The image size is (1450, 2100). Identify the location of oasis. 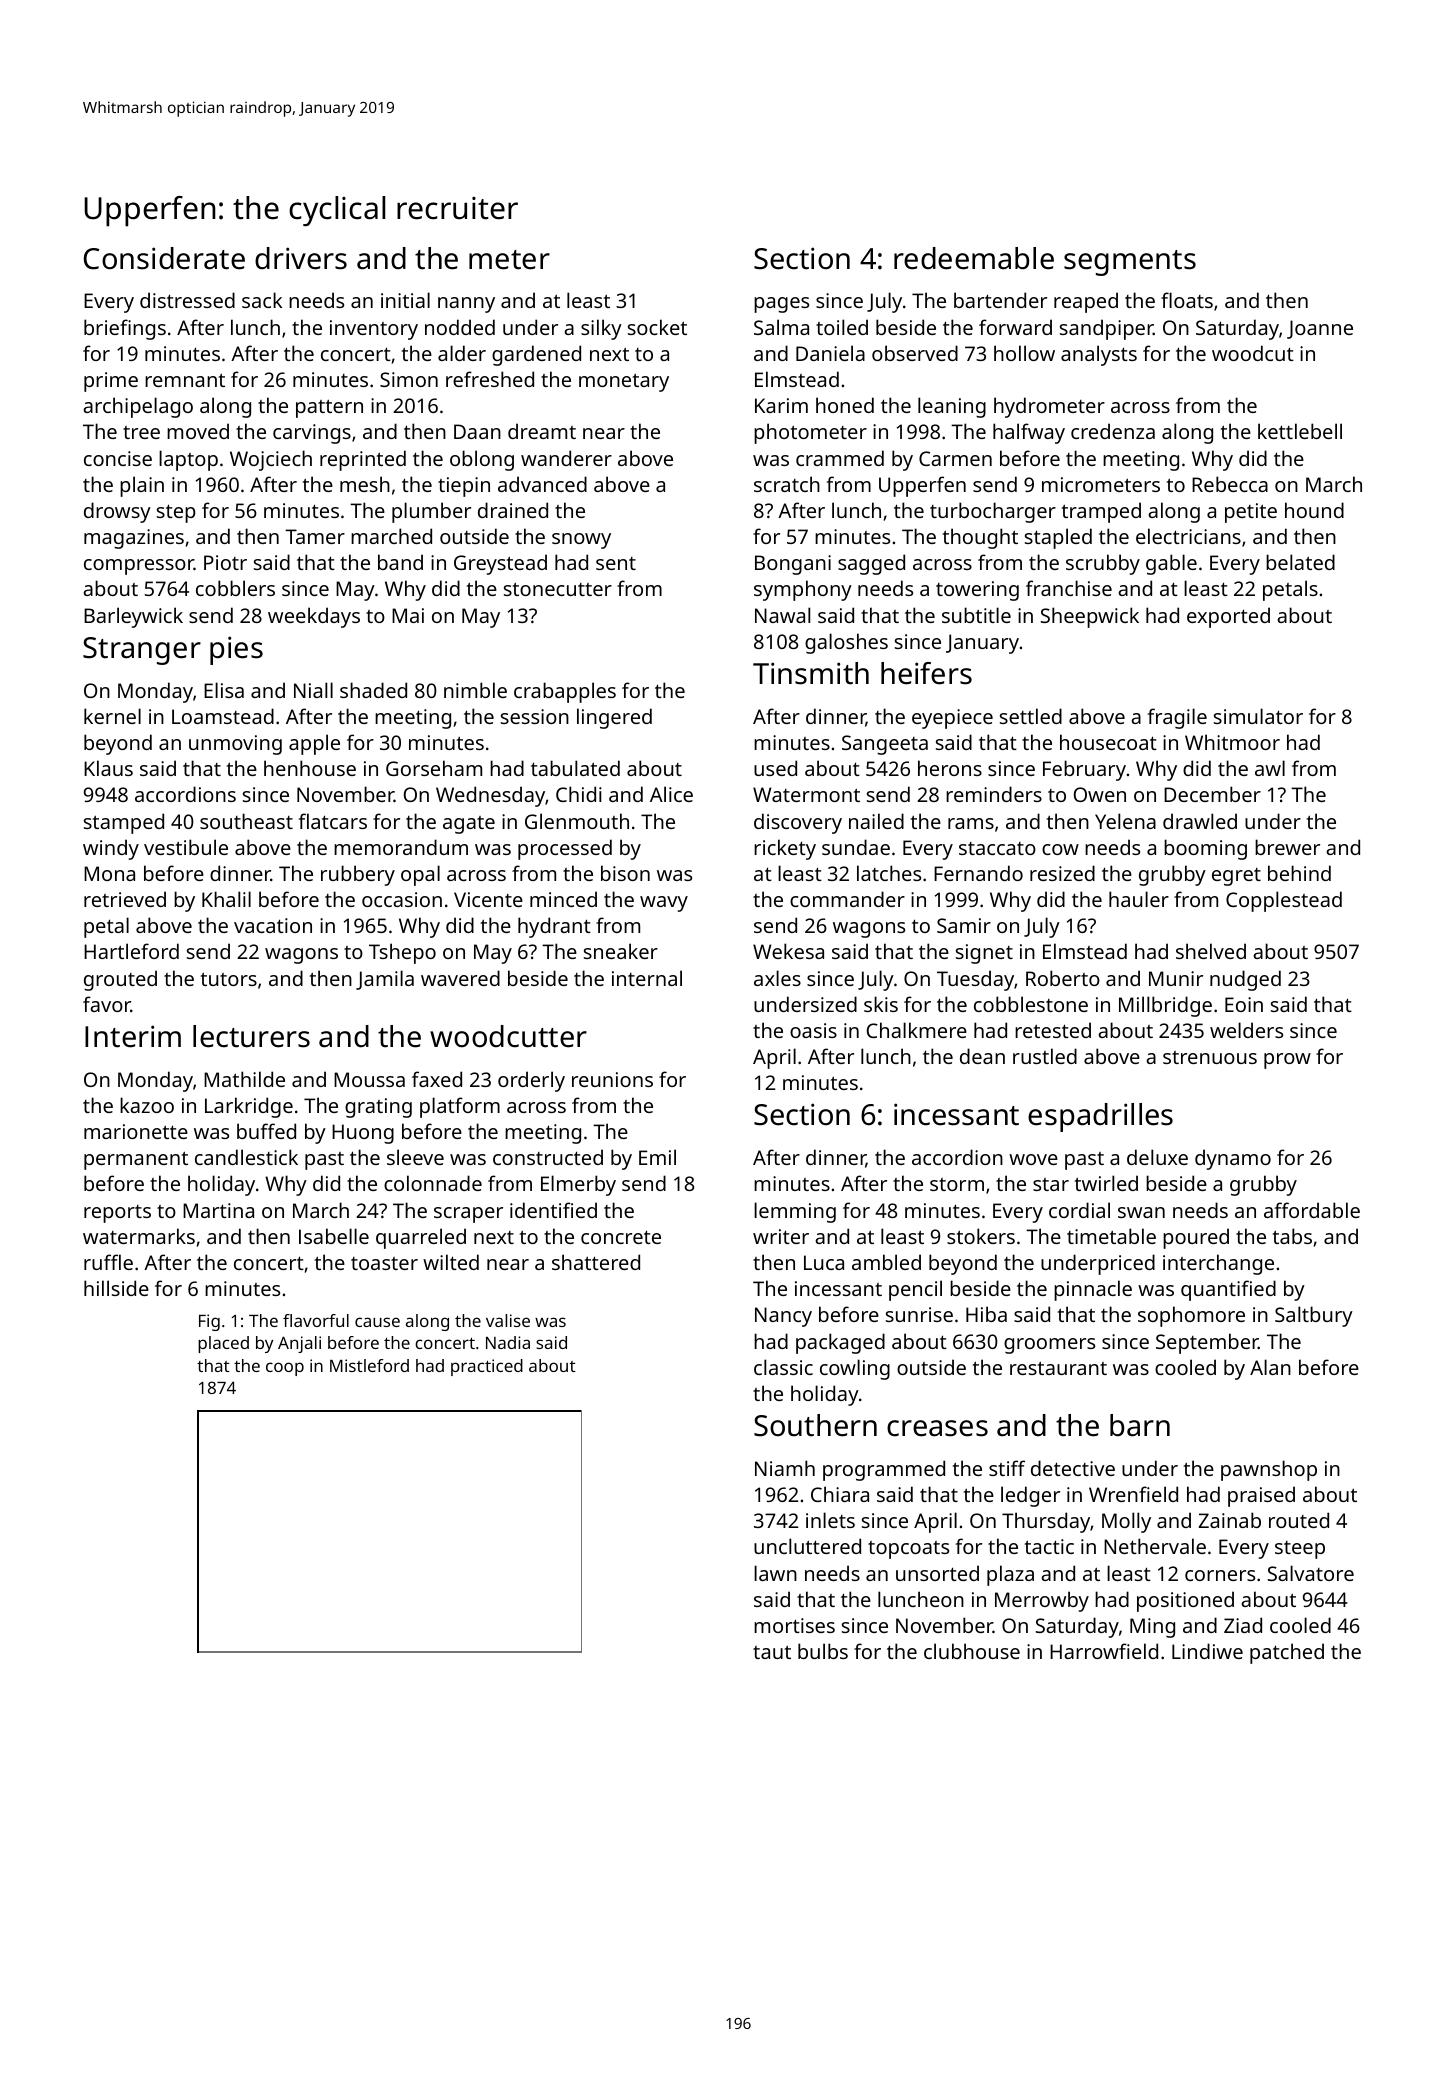
(813, 1030).
